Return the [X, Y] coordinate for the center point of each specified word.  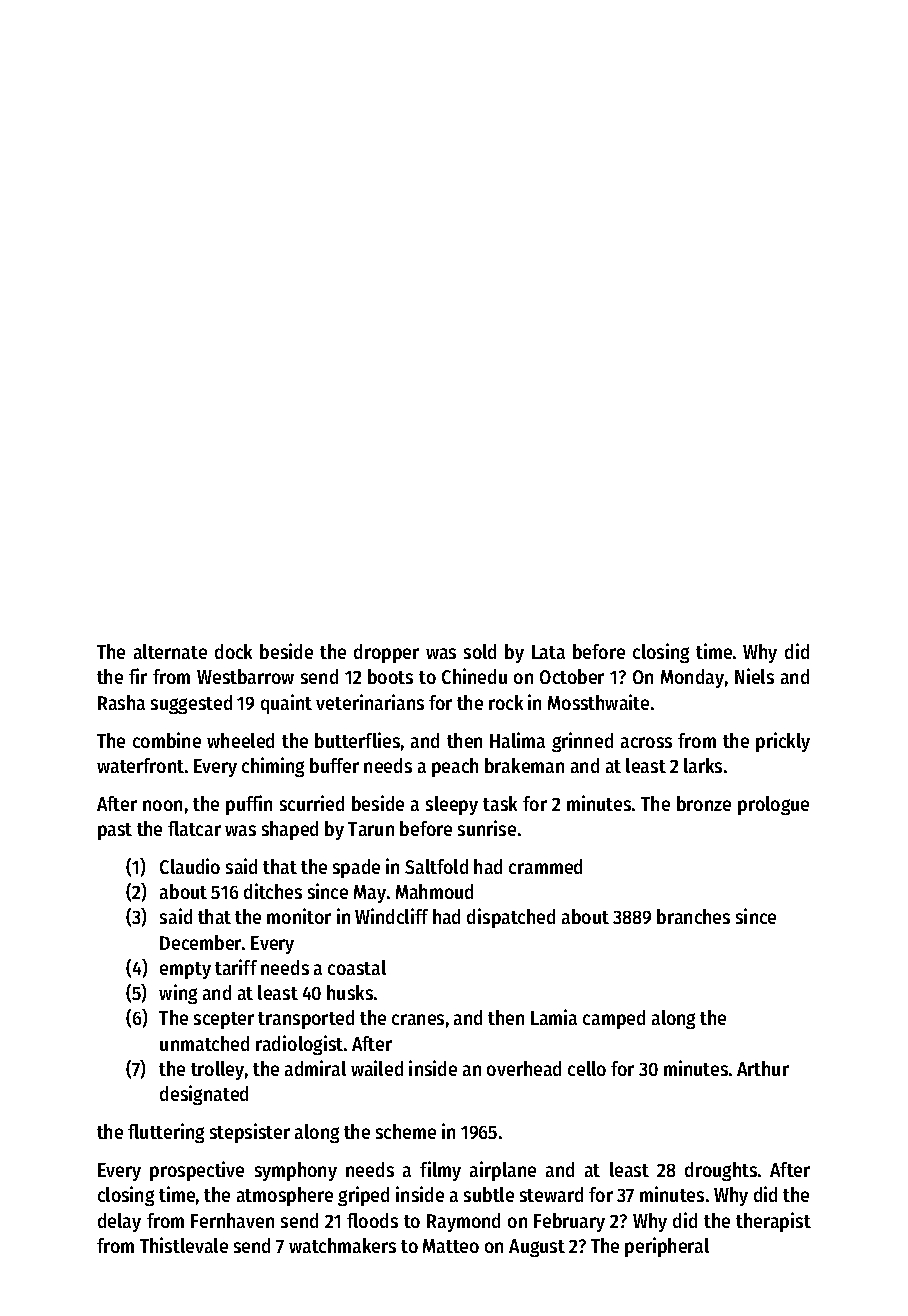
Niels [754, 676]
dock [233, 651]
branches [693, 916]
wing [178, 994]
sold [480, 651]
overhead [524, 1068]
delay [119, 1222]
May [370, 894]
